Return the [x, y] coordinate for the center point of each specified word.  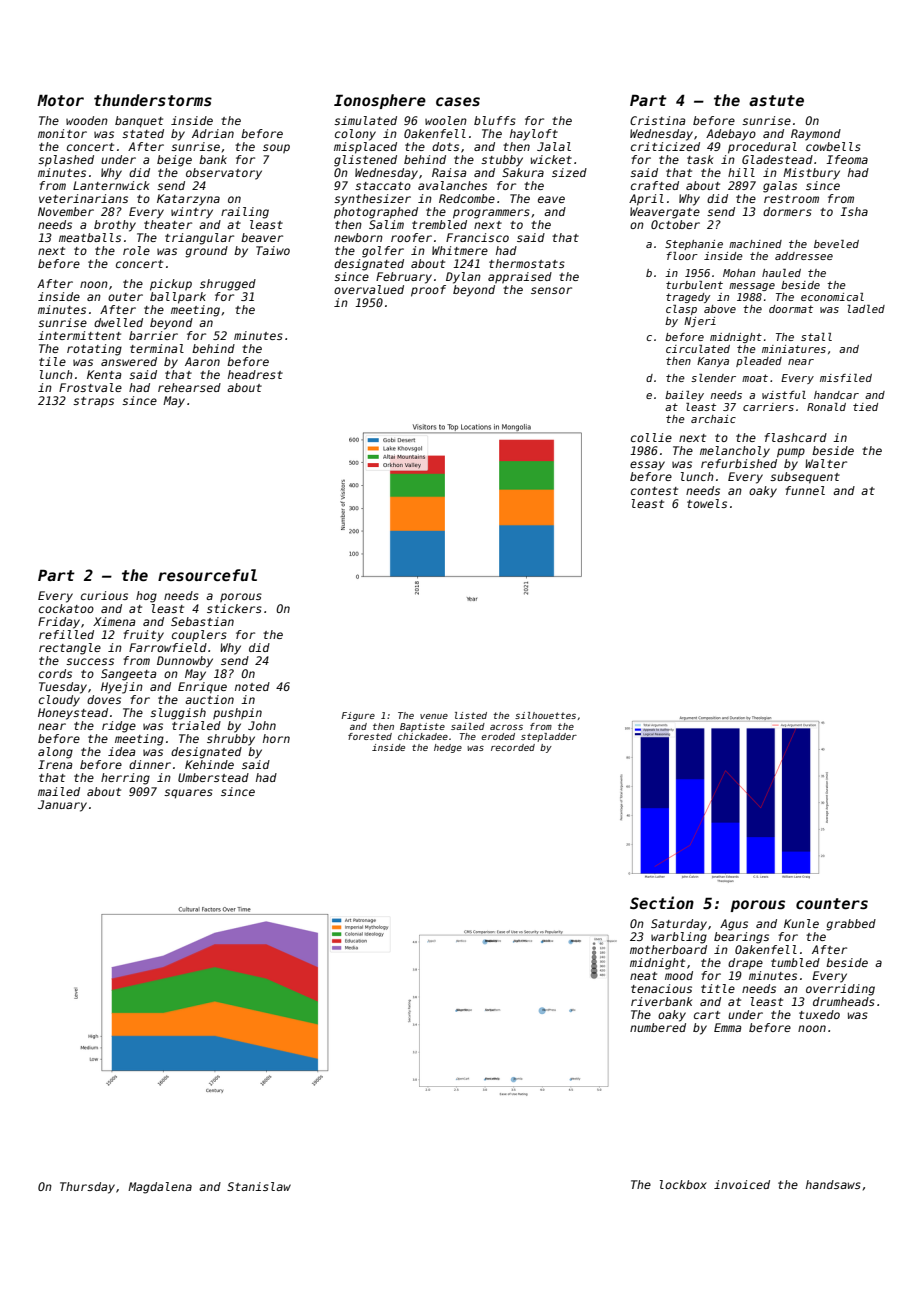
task [700, 159]
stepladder [549, 737]
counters [832, 903]
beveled [836, 244]
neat [643, 976]
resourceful [207, 575]
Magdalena [160, 1188]
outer [125, 297]
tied [865, 407]
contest [654, 491]
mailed [59, 791]
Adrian [213, 133]
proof [428, 291]
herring [125, 779]
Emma [727, 1027]
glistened [365, 161]
